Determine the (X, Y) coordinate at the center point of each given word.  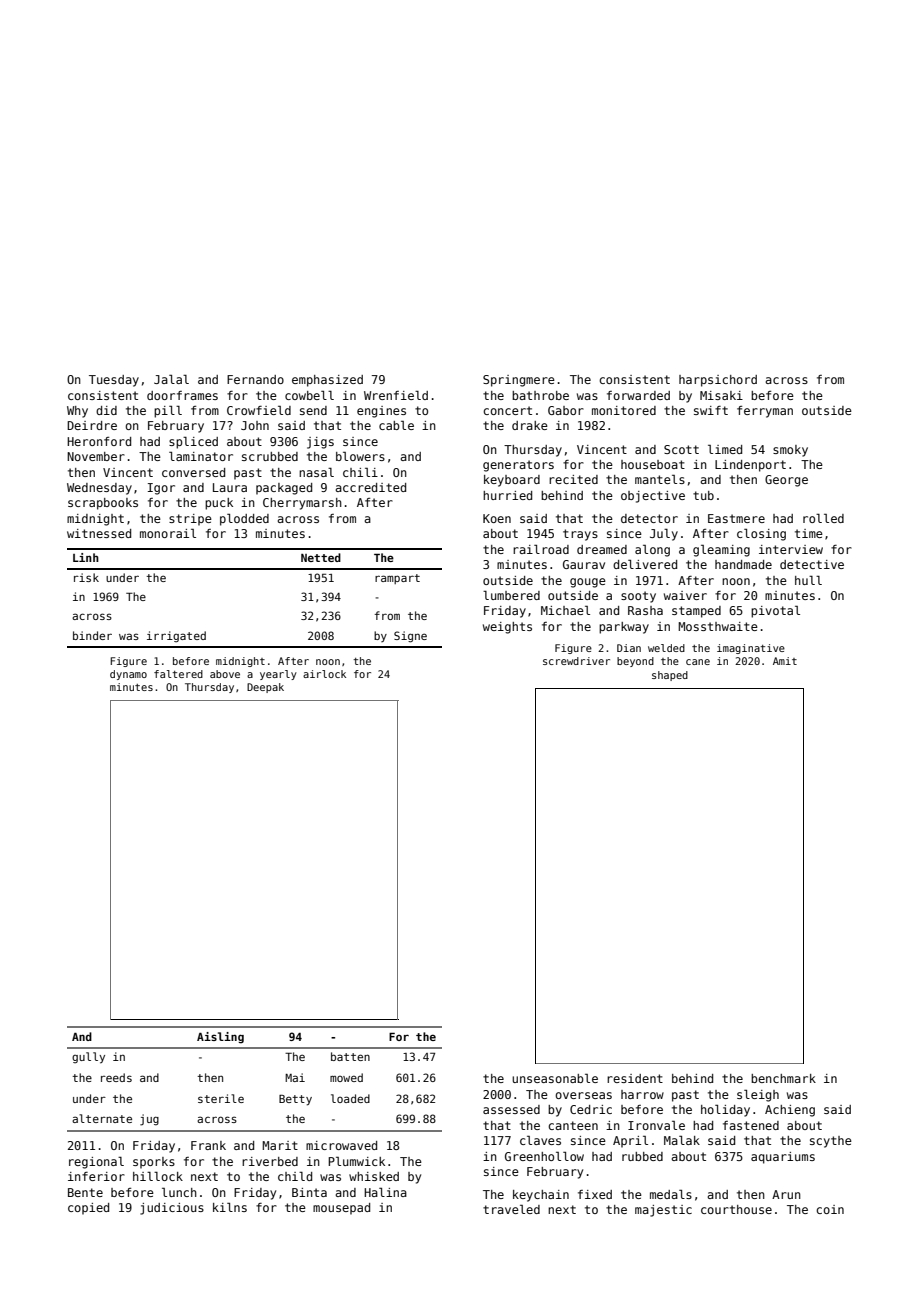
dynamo (128, 675)
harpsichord (718, 381)
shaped (670, 676)
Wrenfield (396, 395)
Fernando (255, 379)
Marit (280, 1145)
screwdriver (576, 661)
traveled (511, 1209)
